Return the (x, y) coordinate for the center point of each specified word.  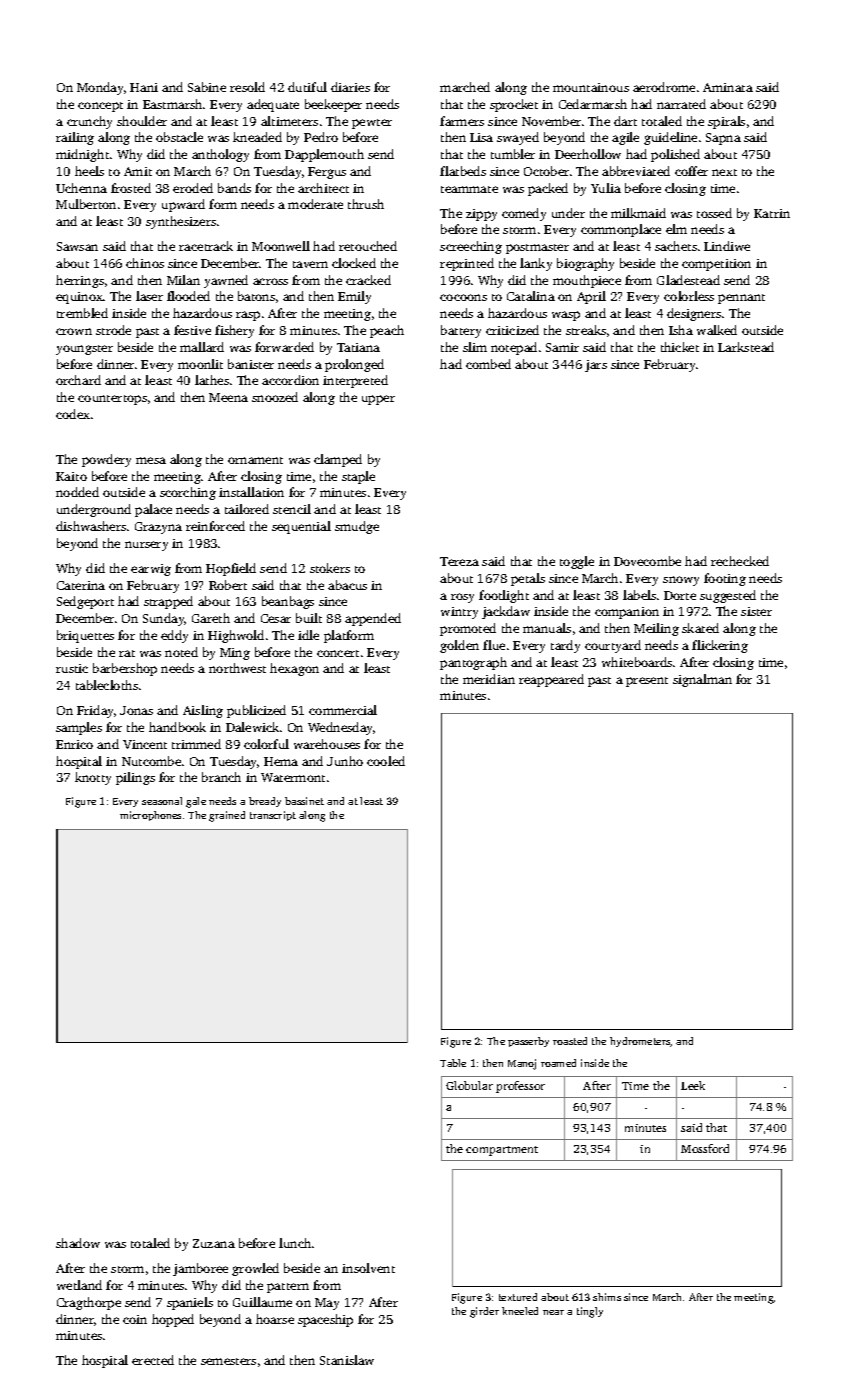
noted (181, 652)
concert (338, 653)
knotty (93, 778)
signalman (702, 680)
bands (234, 188)
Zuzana (214, 1243)
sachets (676, 246)
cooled (386, 761)
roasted (570, 1041)
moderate (315, 204)
